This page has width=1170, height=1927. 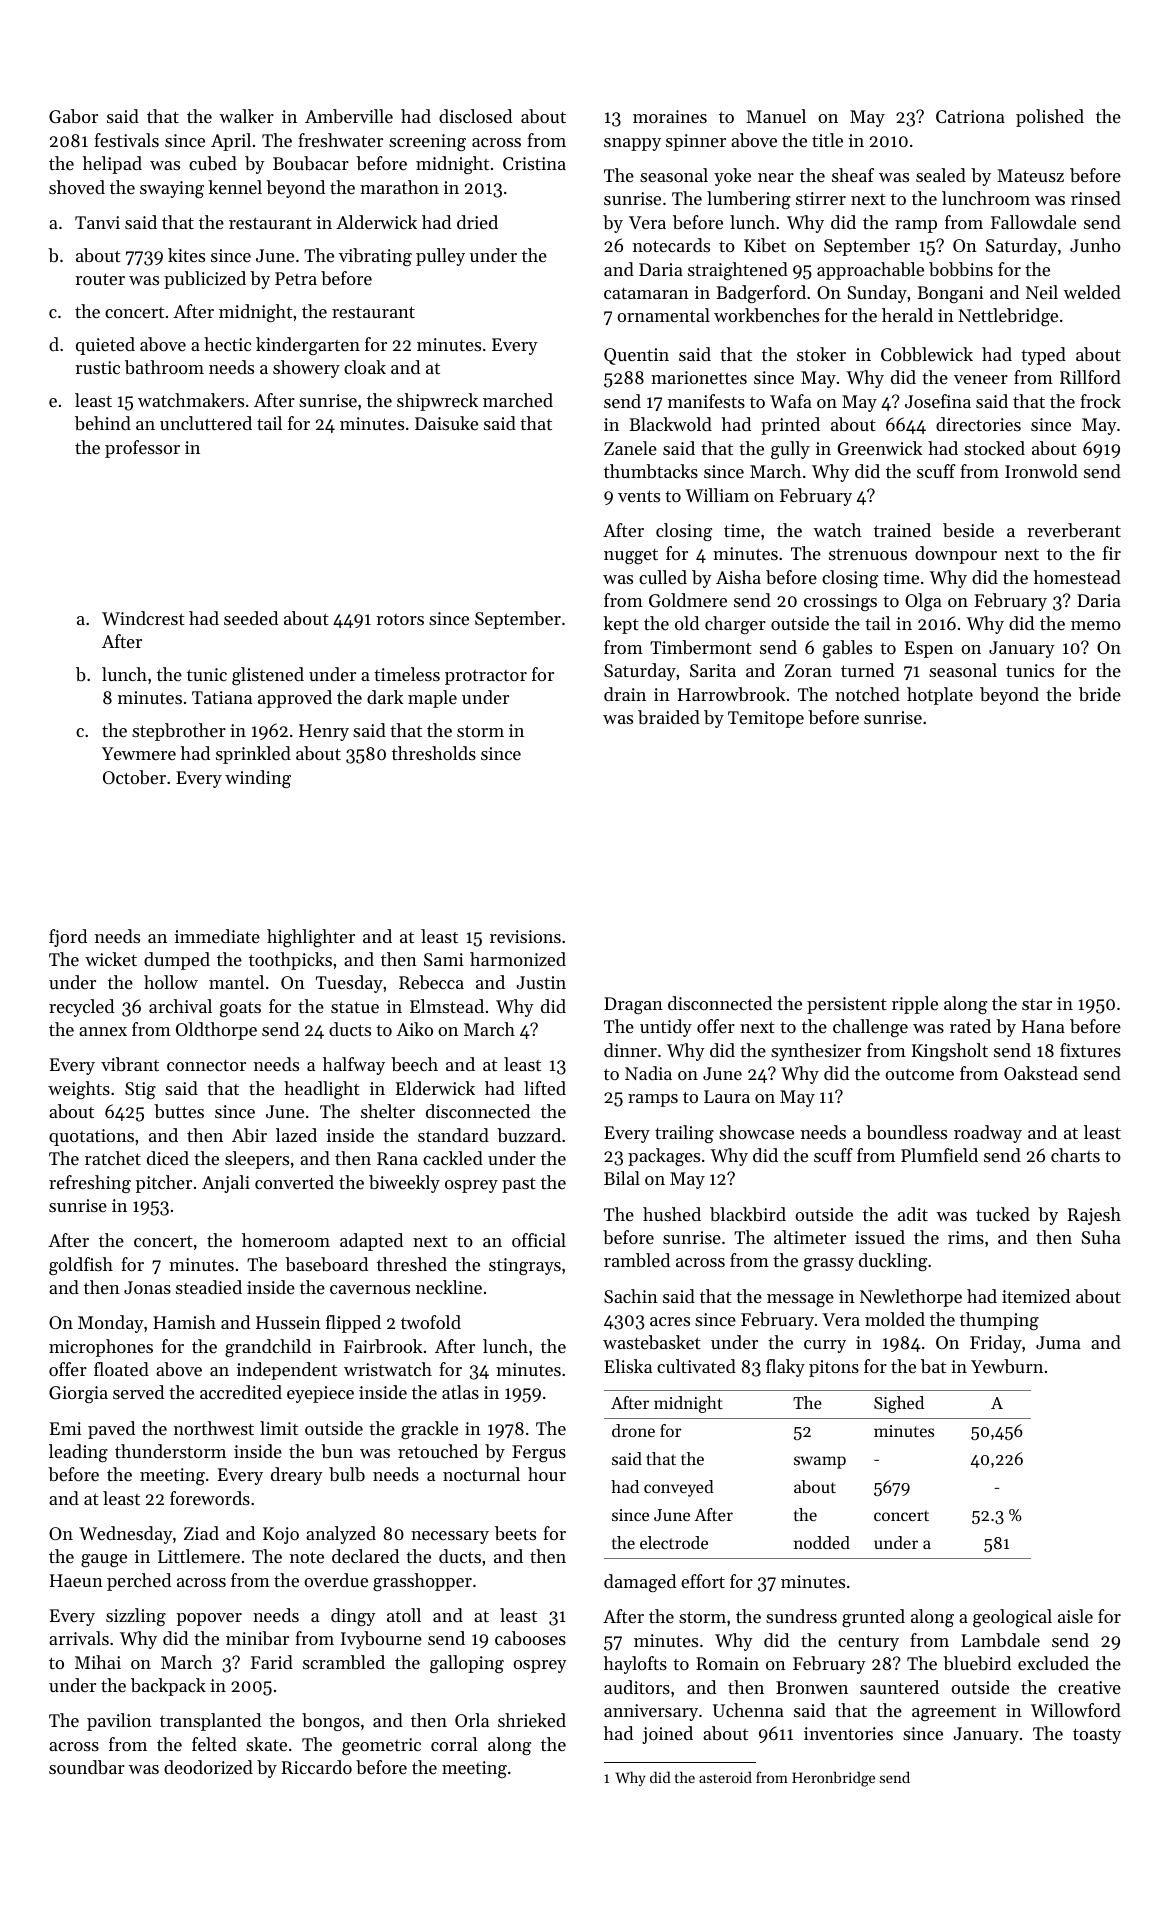 I want to click on Riccardo, so click(x=317, y=1767).
